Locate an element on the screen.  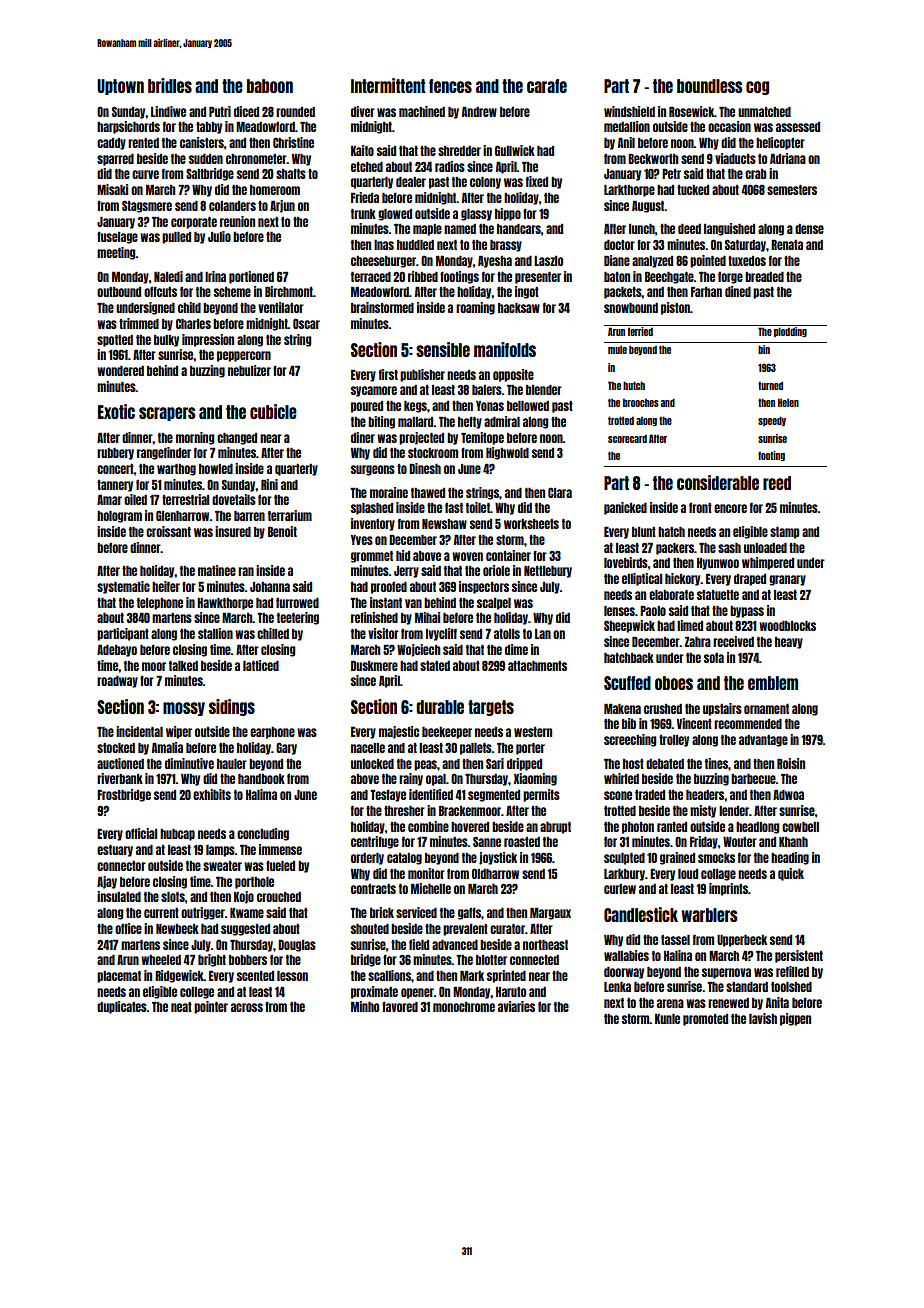
Lindiwe is located at coordinates (168, 111).
